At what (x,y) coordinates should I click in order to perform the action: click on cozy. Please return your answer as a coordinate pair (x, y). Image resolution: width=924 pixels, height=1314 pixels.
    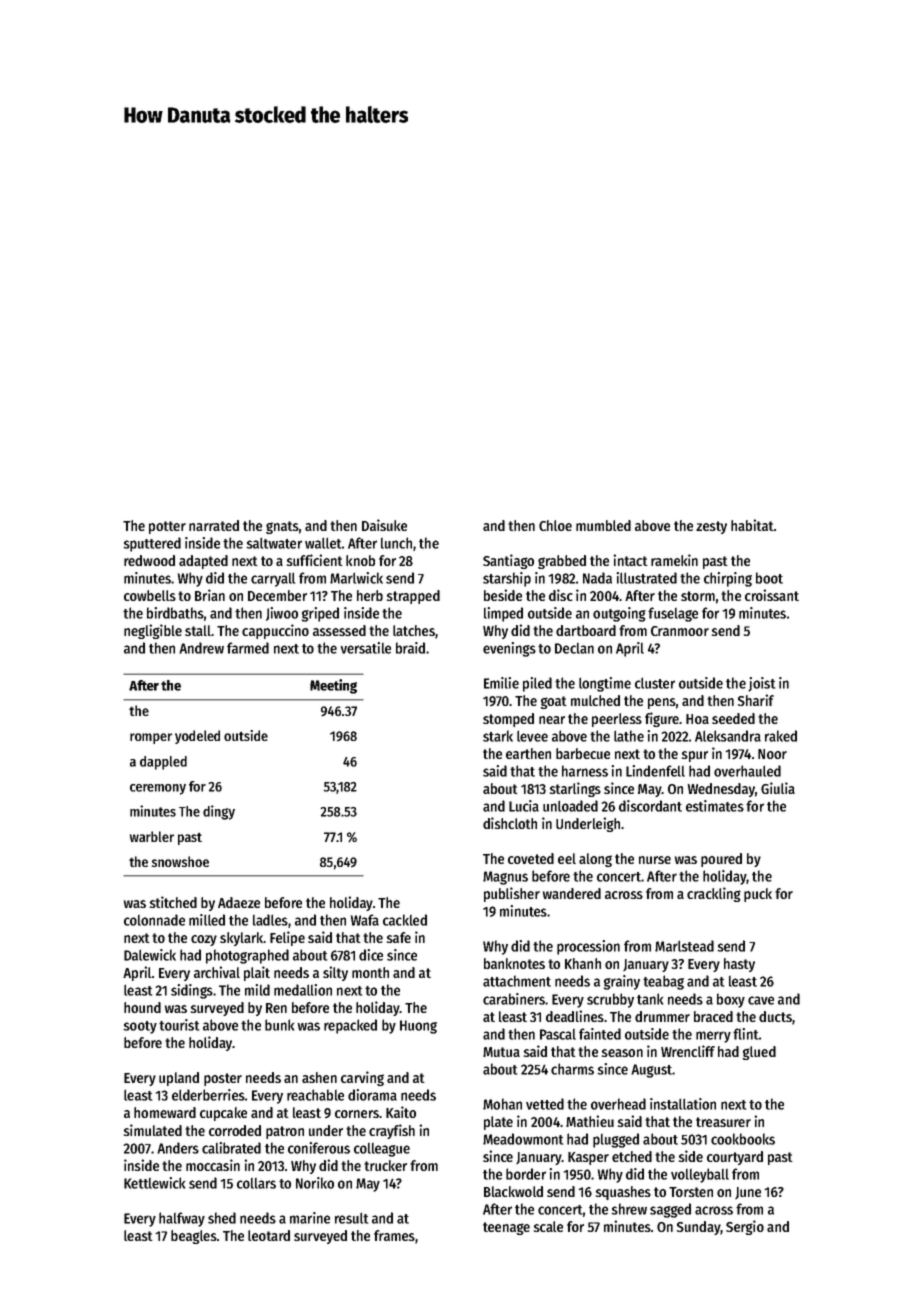
    Looking at the image, I should click on (204, 940).
